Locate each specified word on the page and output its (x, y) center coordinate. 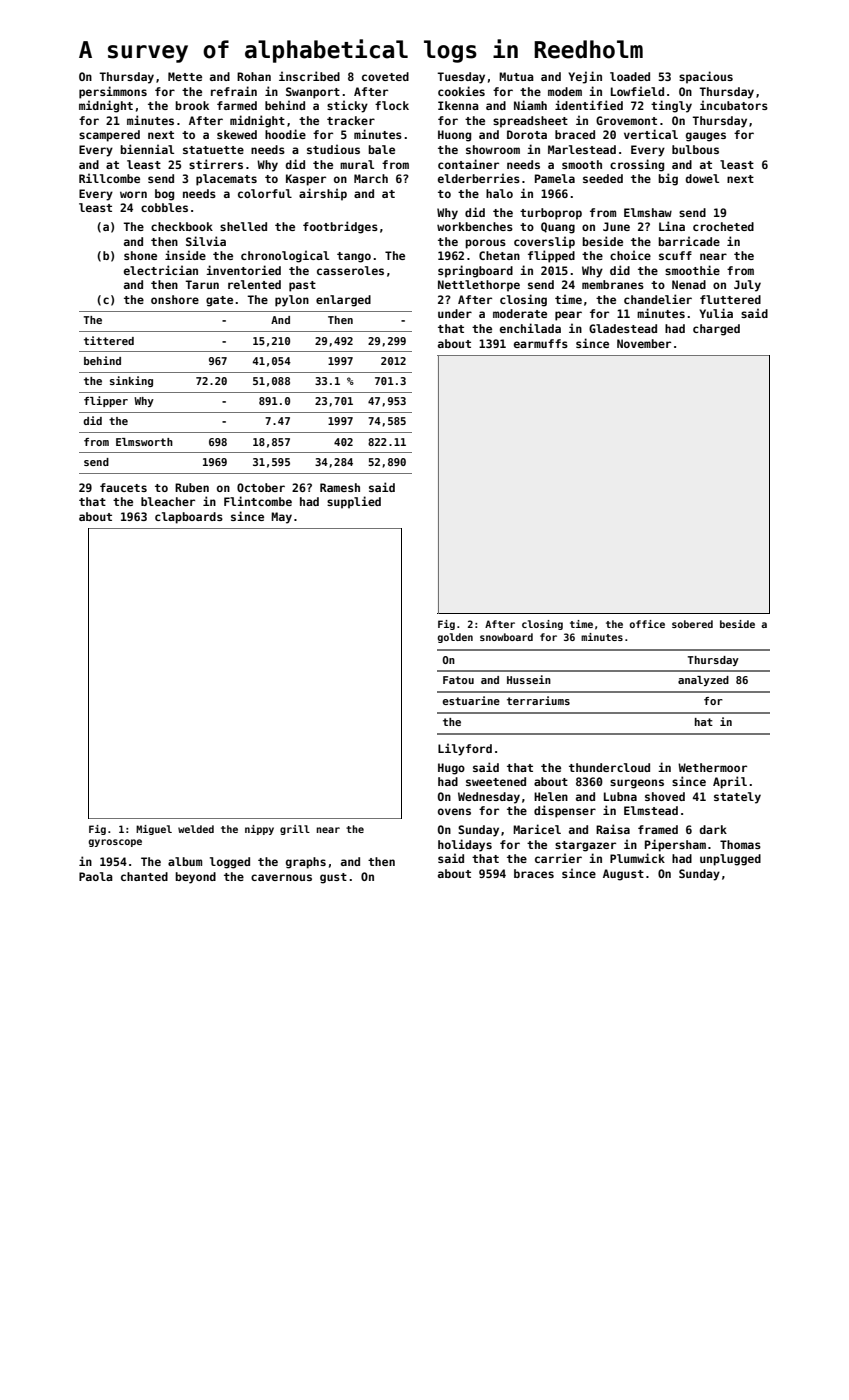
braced (575, 134)
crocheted (723, 226)
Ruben (192, 487)
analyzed (703, 681)
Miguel (154, 830)
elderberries (479, 178)
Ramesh (340, 487)
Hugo (451, 769)
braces (534, 873)
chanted (144, 876)
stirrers (216, 164)
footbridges (340, 227)
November (644, 343)
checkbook (182, 226)
